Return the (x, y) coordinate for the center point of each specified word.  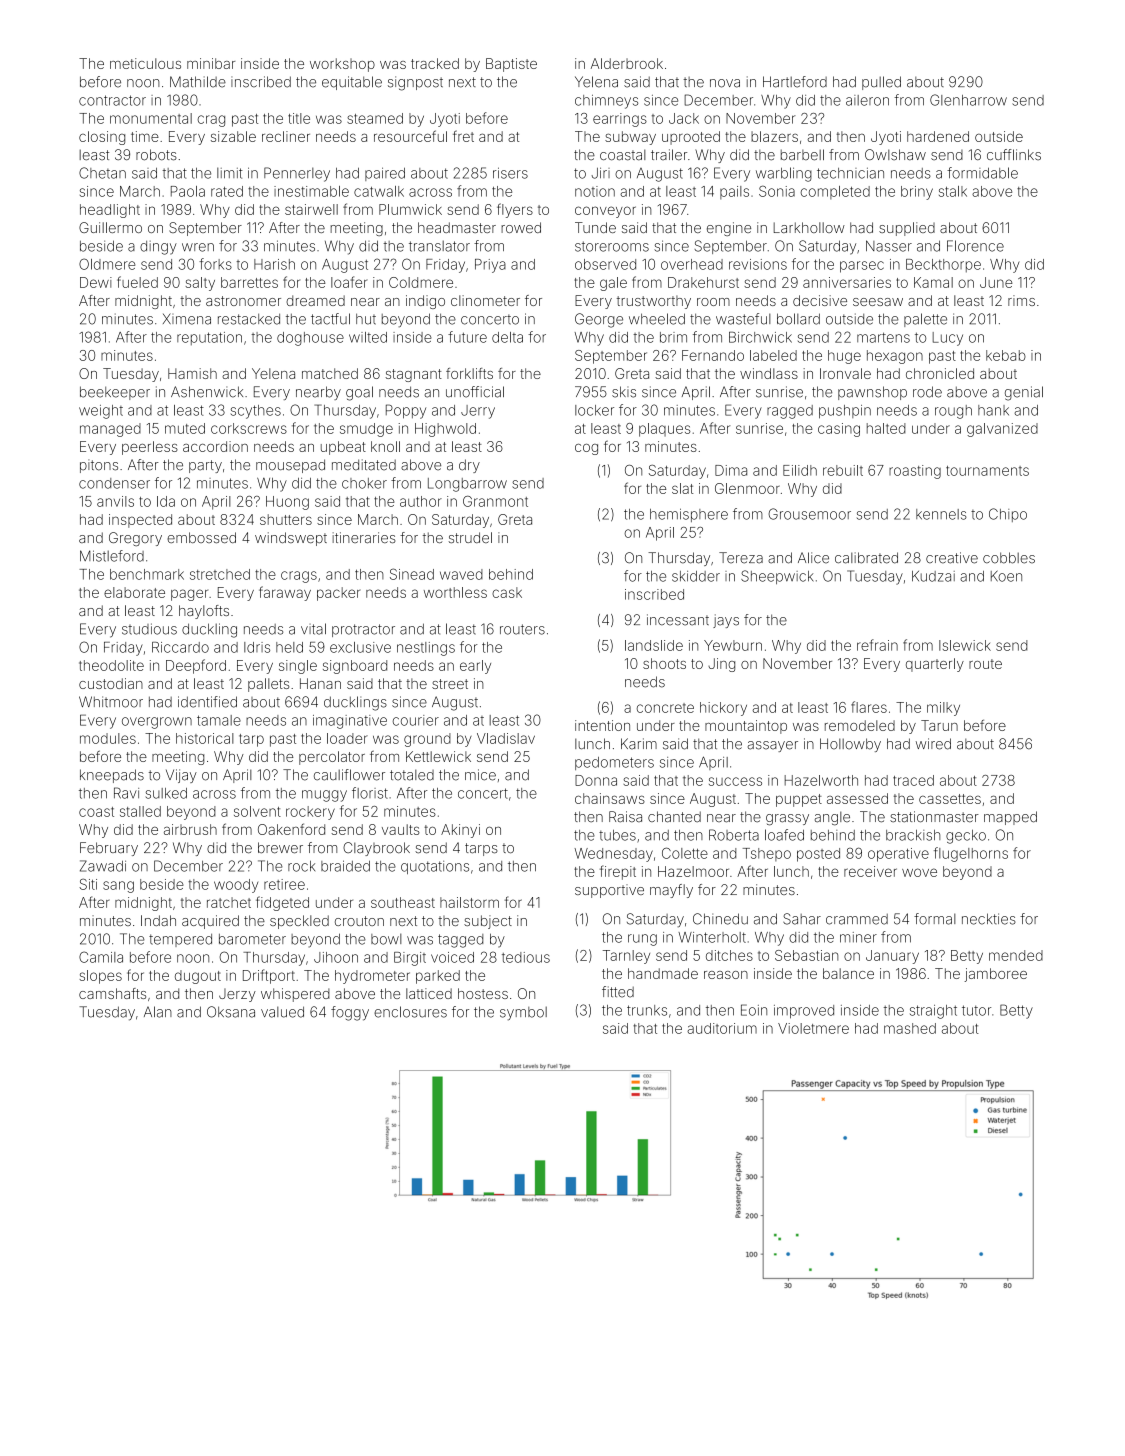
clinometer (485, 300)
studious (149, 629)
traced (913, 780)
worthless (455, 592)
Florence (975, 246)
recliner (286, 136)
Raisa (625, 817)
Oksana (231, 1012)
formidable (982, 173)
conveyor (605, 212)
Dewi (96, 282)
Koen (1006, 576)
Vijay (181, 776)
